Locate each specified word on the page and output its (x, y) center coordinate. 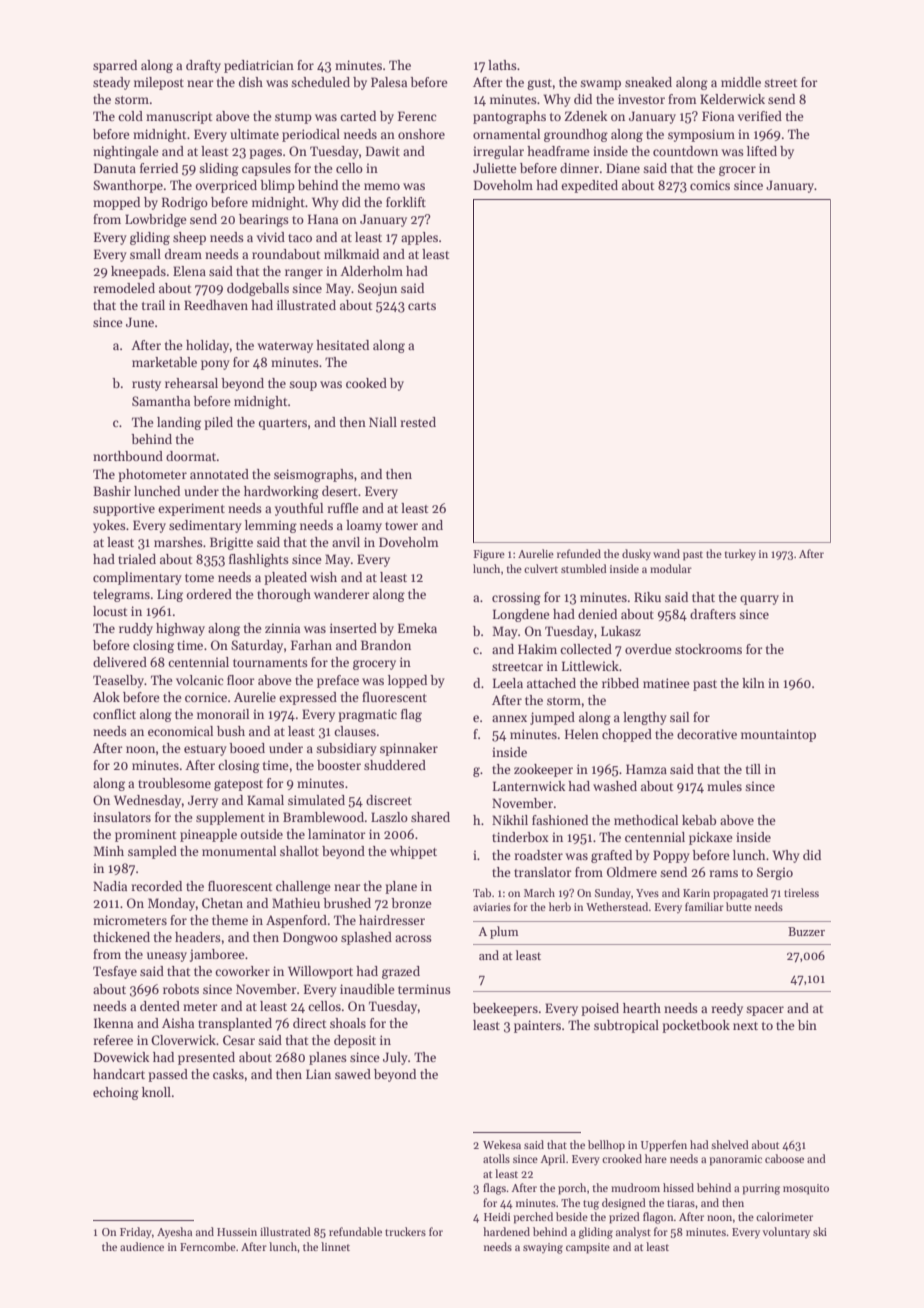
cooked (366, 383)
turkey (740, 555)
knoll (156, 1092)
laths (502, 65)
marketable (164, 362)
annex (509, 718)
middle (741, 82)
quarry (759, 600)
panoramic (735, 1160)
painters (537, 1026)
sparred (115, 66)
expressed (308, 698)
